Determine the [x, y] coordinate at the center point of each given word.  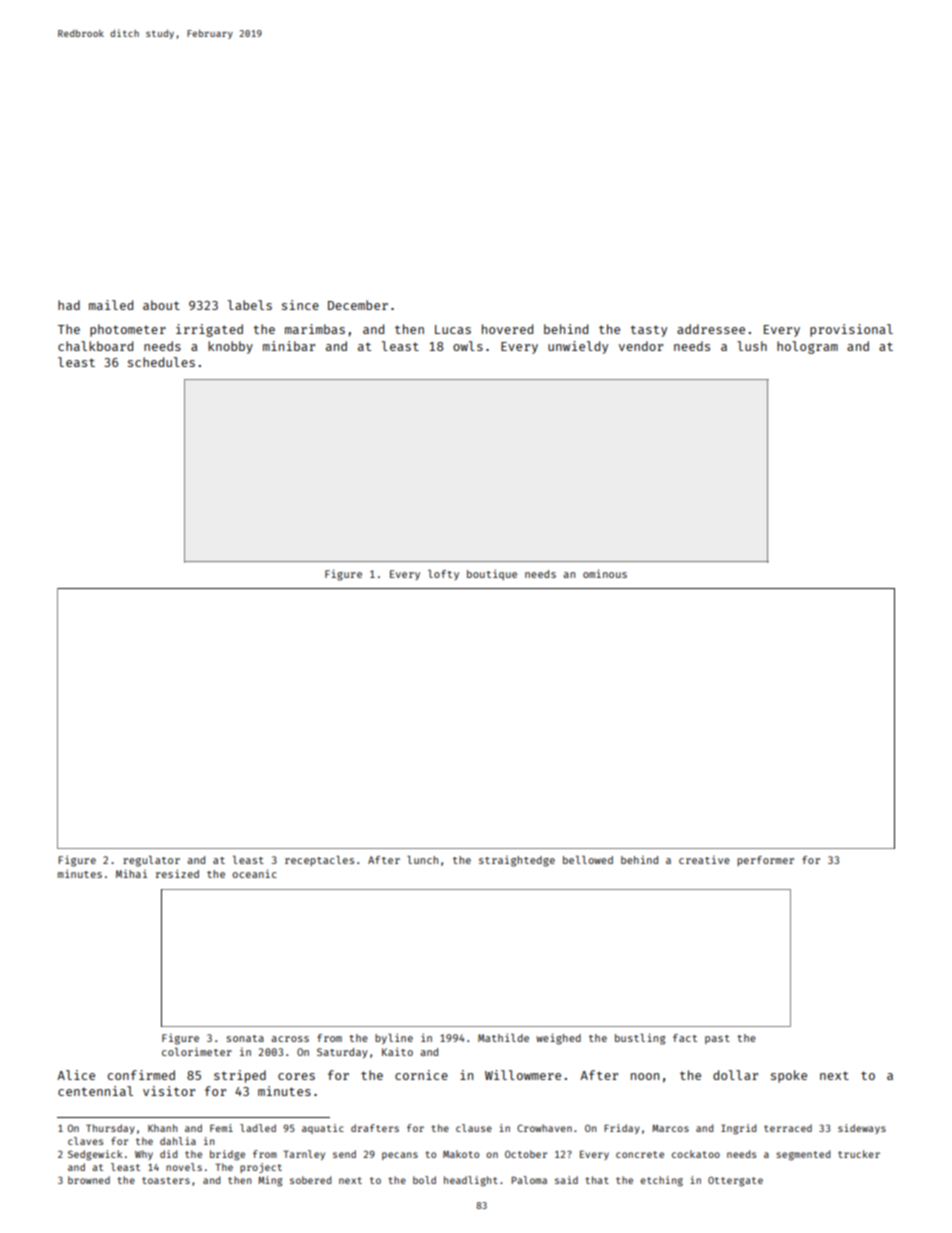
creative [704, 860]
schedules [161, 362]
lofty [443, 575]
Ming [270, 1181]
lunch [422, 860]
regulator [151, 861]
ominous [605, 573]
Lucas [453, 329]
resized [177, 873]
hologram [807, 347]
